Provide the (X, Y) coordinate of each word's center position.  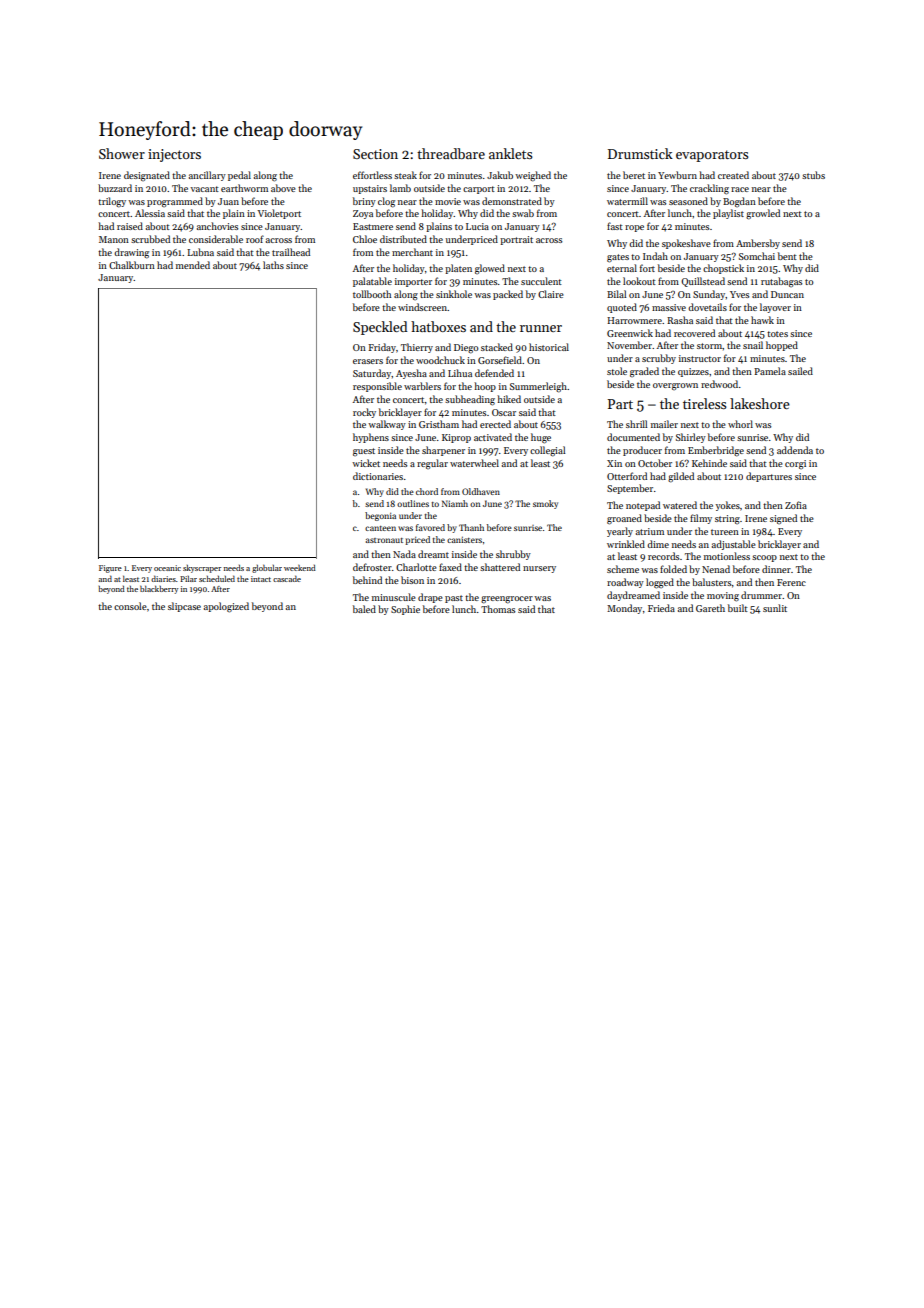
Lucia (477, 226)
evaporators (712, 156)
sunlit (775, 608)
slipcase (184, 607)
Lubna (200, 252)
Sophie (405, 610)
